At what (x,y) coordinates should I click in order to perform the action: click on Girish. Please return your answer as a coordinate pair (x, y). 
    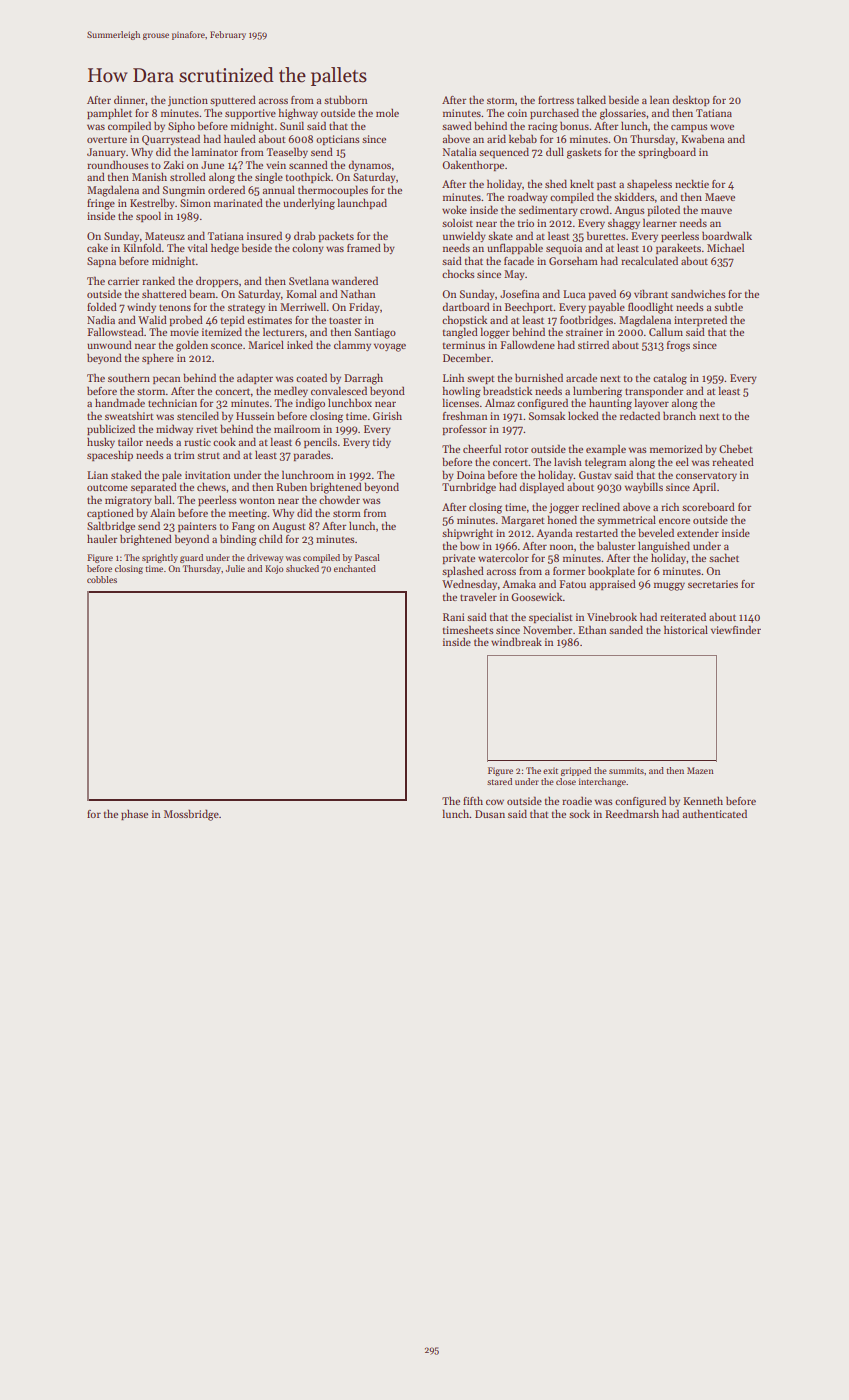
    Looking at the image, I should click on (387, 416).
